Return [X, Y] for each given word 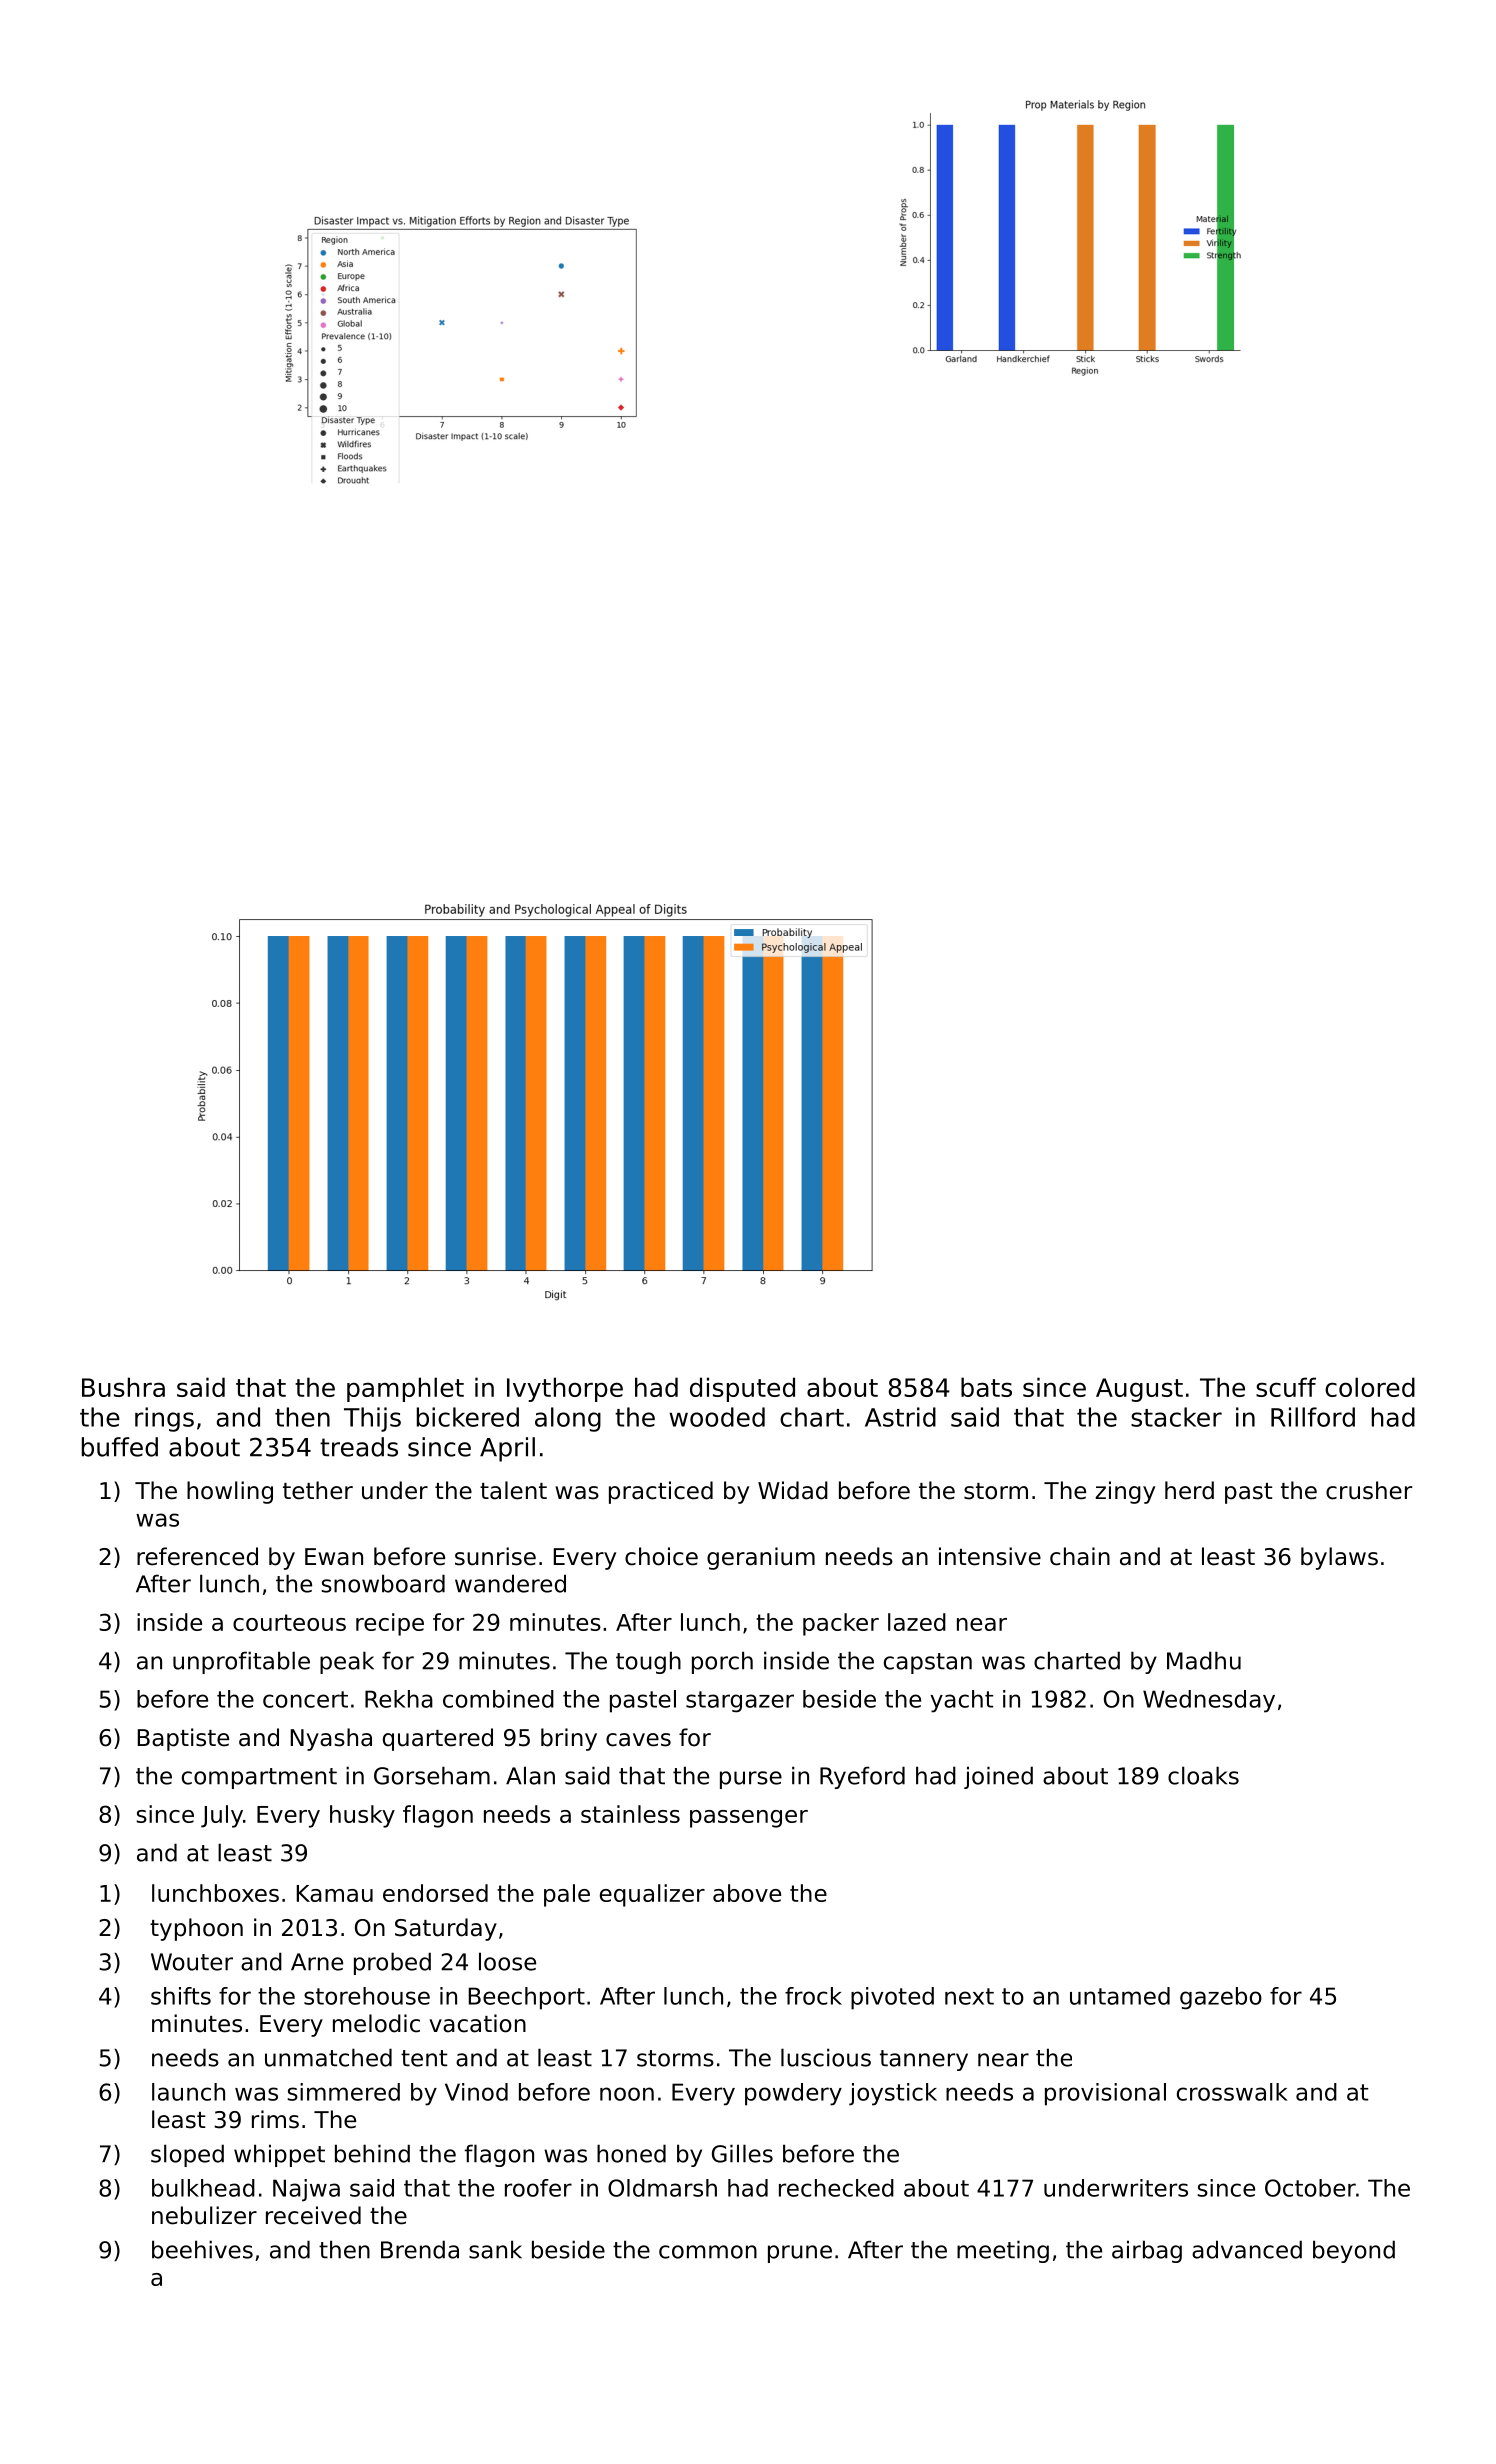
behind [372, 2153]
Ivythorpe [565, 1389]
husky [362, 1816]
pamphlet [405, 1389]
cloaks [1203, 1775]
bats [986, 1387]
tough [648, 1662]
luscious [826, 2057]
